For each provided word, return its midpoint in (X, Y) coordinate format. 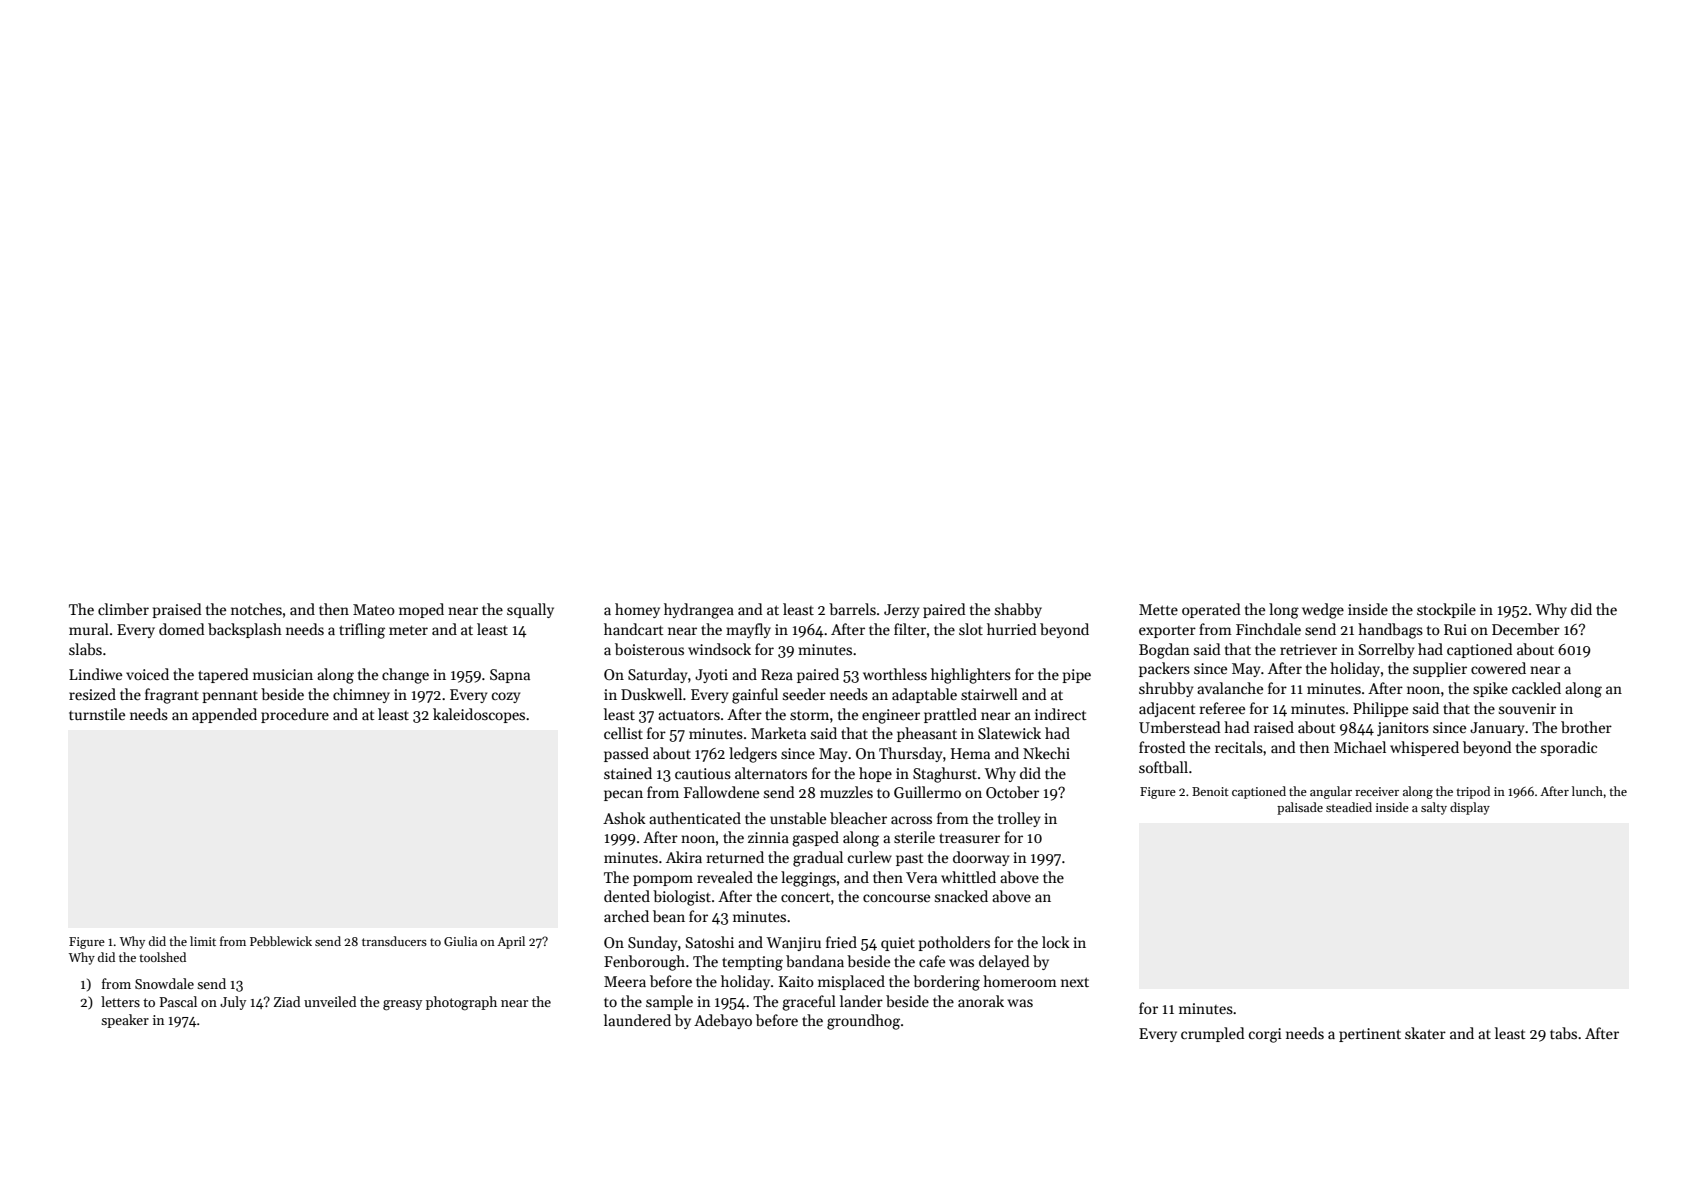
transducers (394, 941)
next (1075, 982)
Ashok (624, 818)
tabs (1563, 1033)
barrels (852, 609)
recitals (1239, 747)
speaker (125, 1021)
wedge (1323, 611)
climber (123, 609)
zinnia (768, 837)
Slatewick (1009, 733)
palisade (1300, 808)
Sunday (652, 943)
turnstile (97, 714)
